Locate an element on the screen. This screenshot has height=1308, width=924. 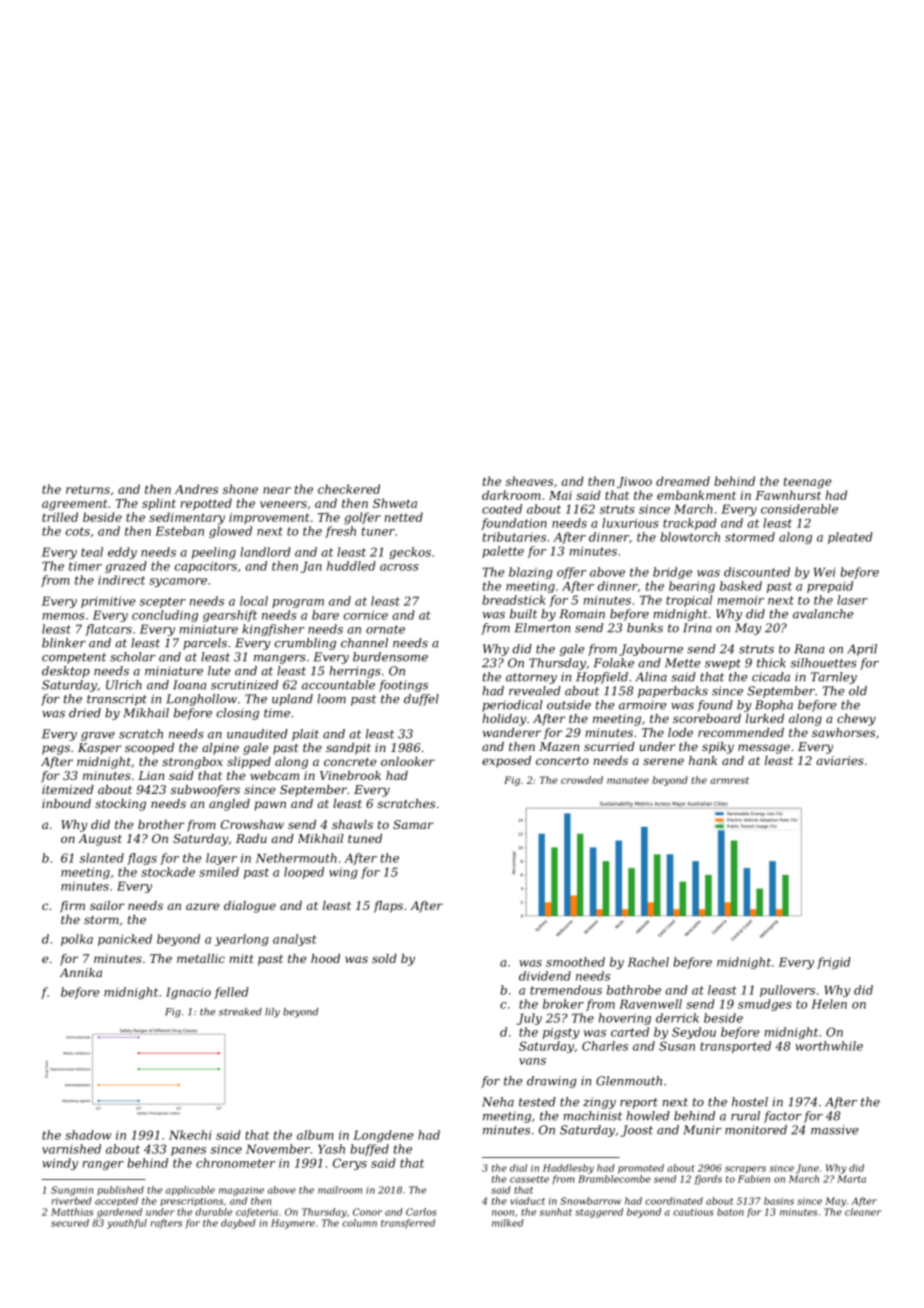
Longhollow is located at coordinates (201, 700).
